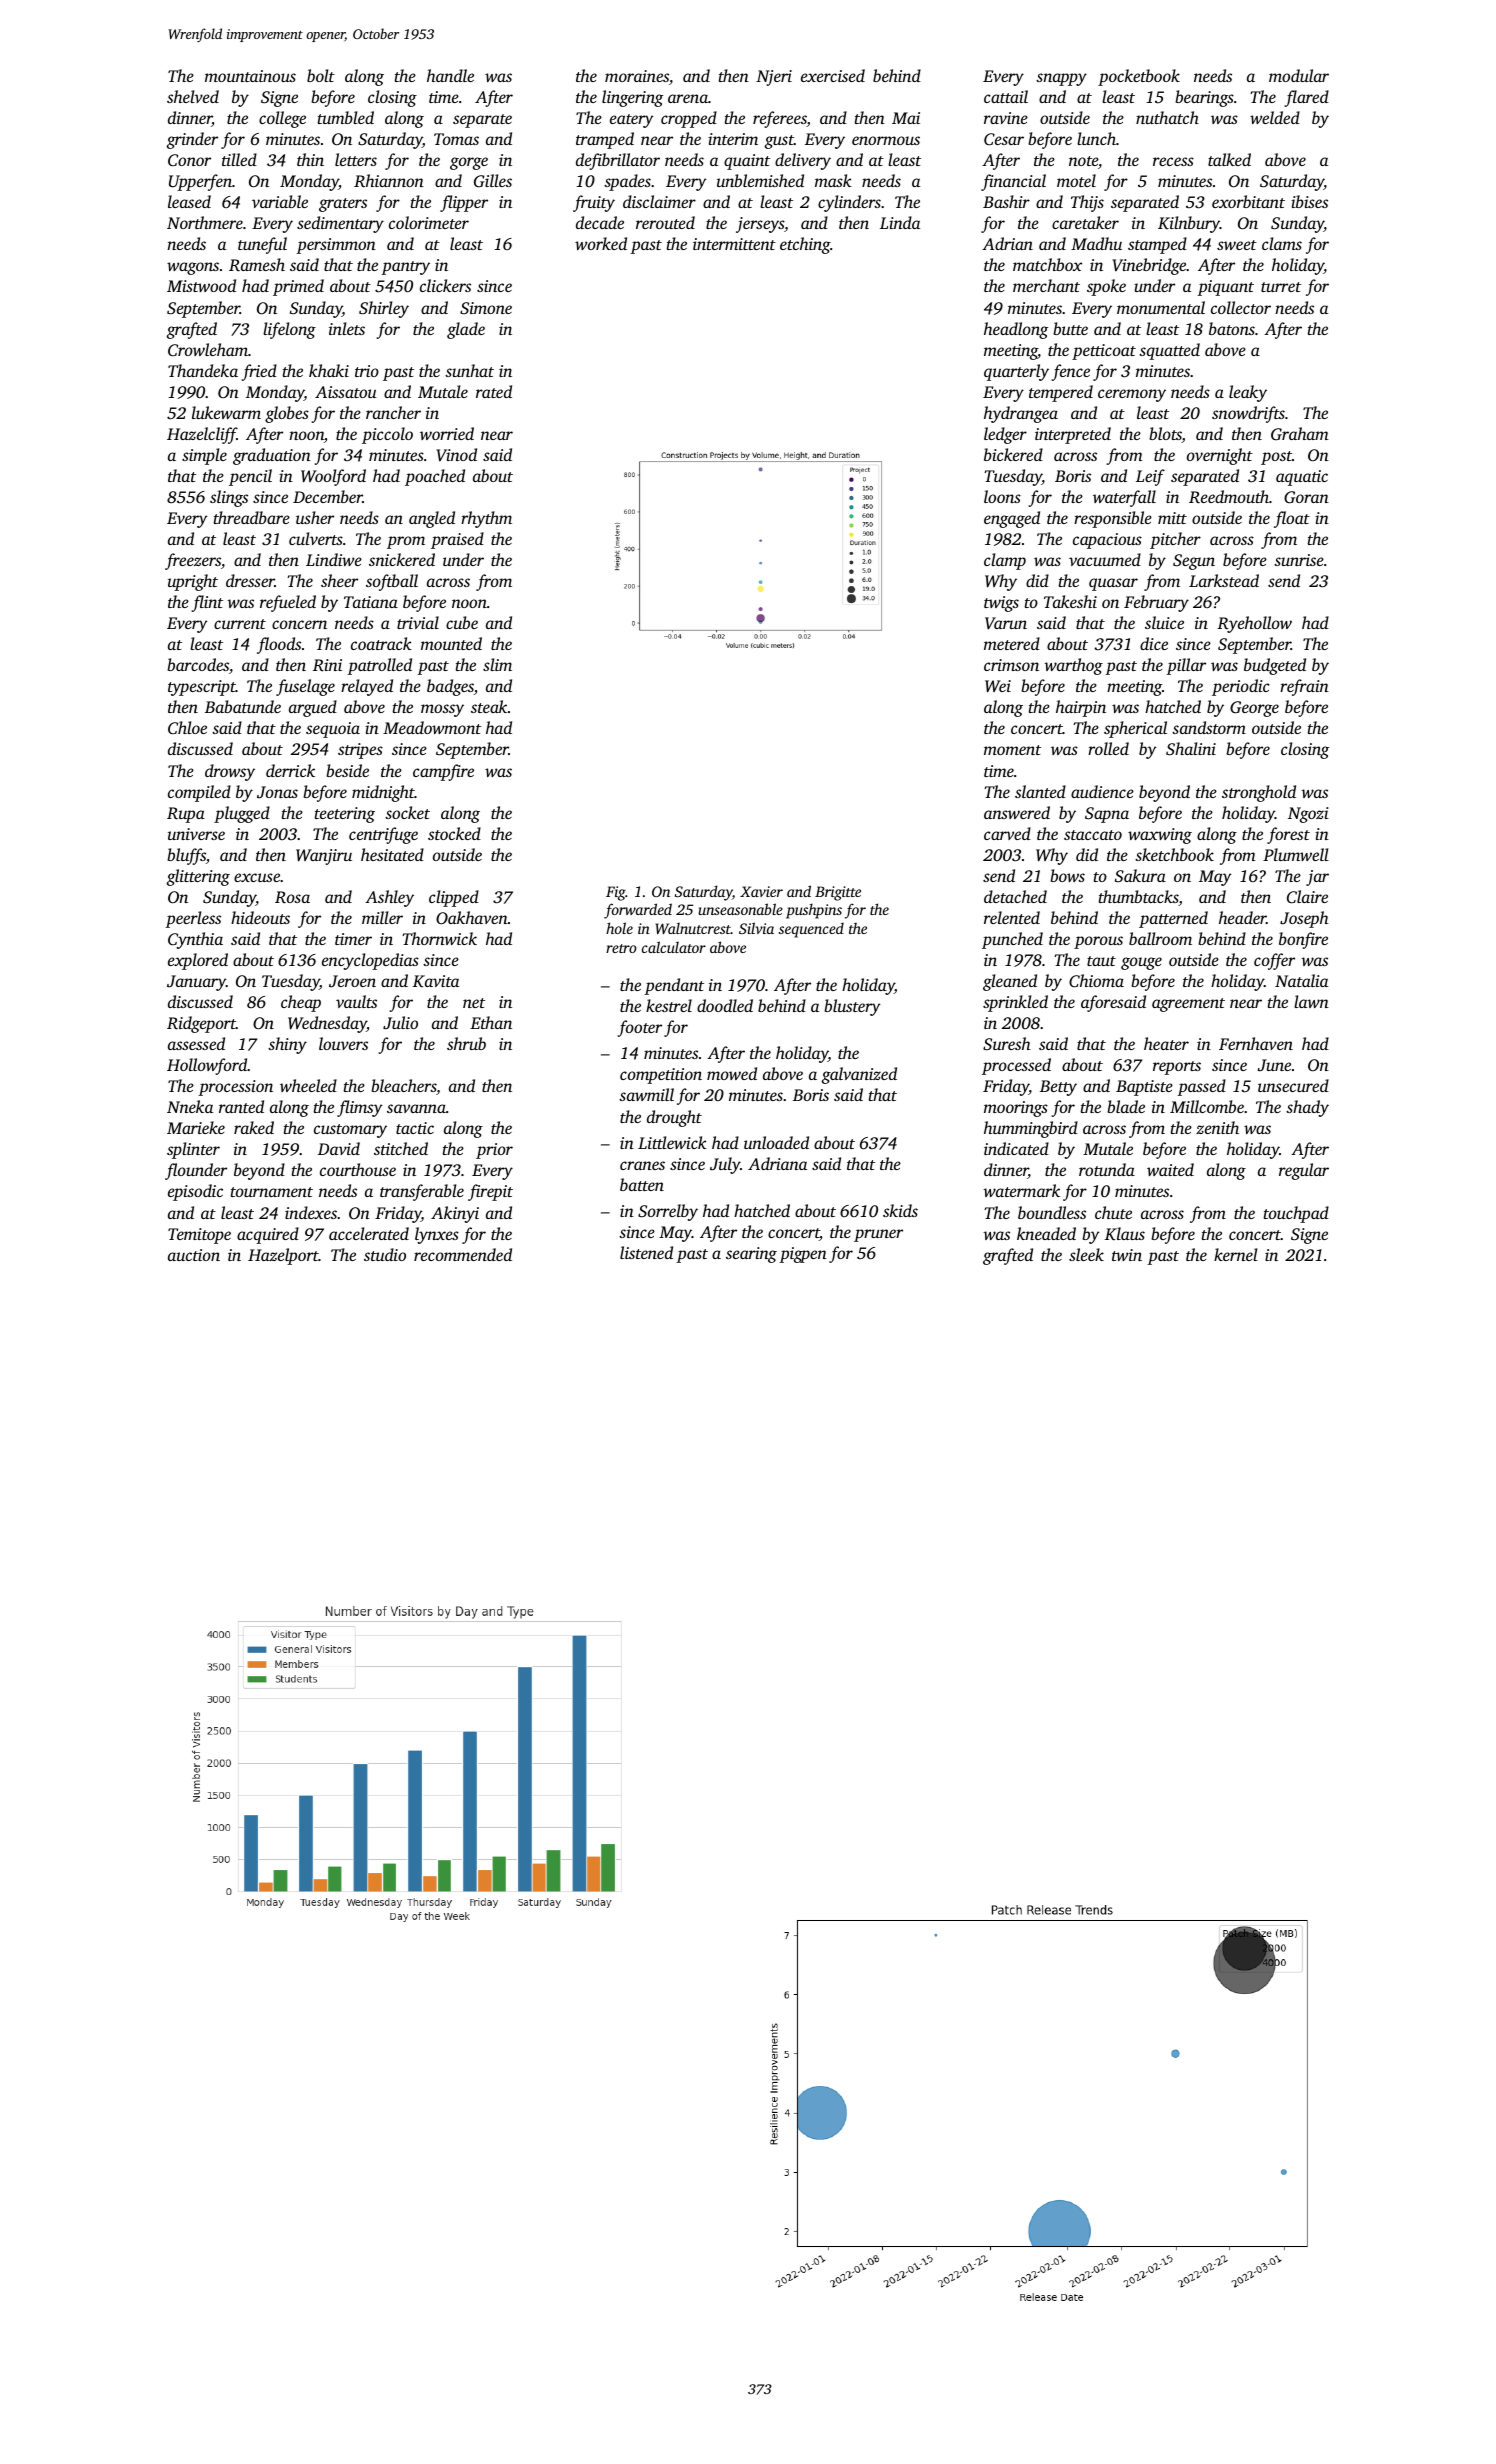 The image size is (1496, 2464). I want to click on bolt, so click(321, 75).
